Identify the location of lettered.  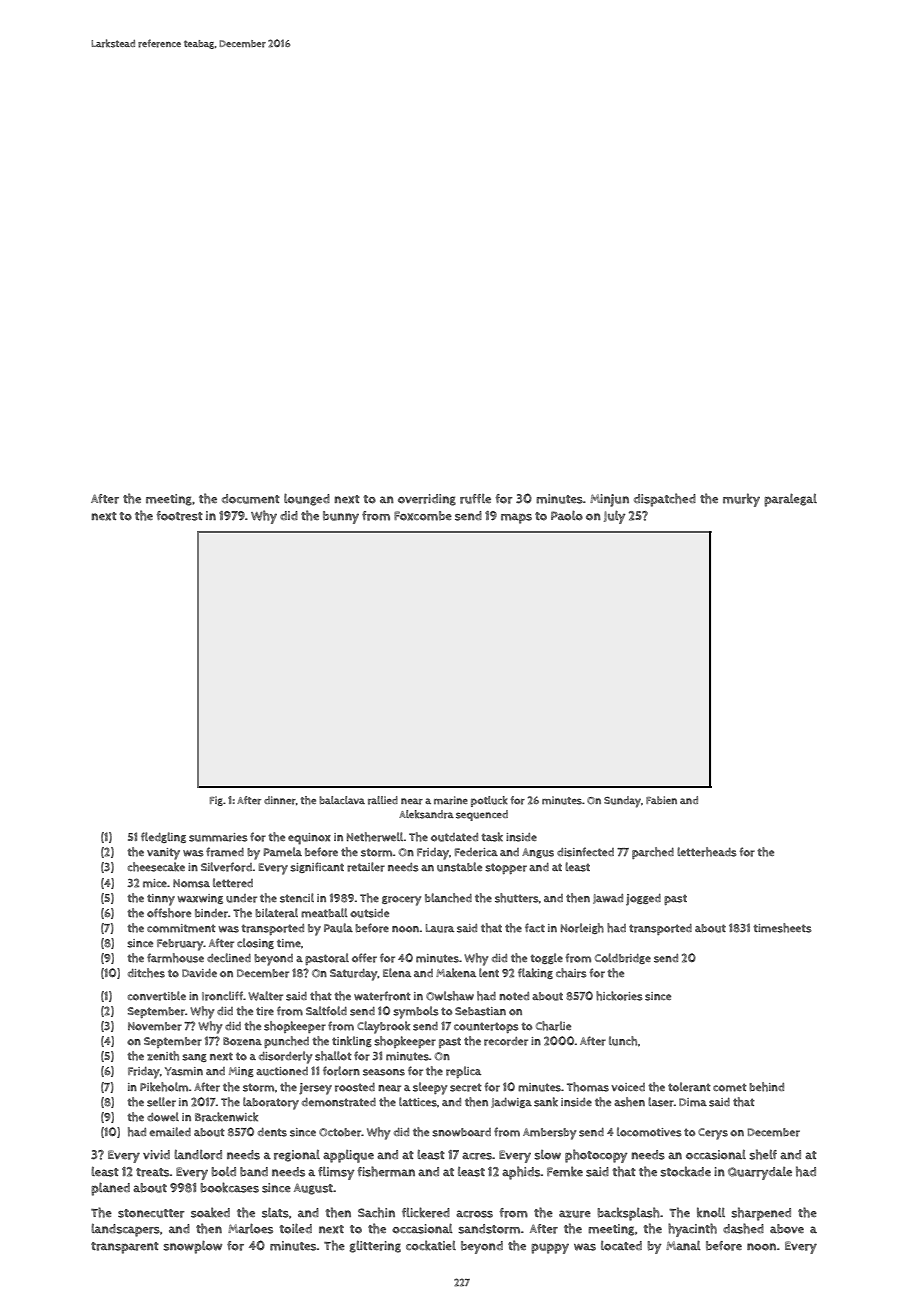
(233, 883).
